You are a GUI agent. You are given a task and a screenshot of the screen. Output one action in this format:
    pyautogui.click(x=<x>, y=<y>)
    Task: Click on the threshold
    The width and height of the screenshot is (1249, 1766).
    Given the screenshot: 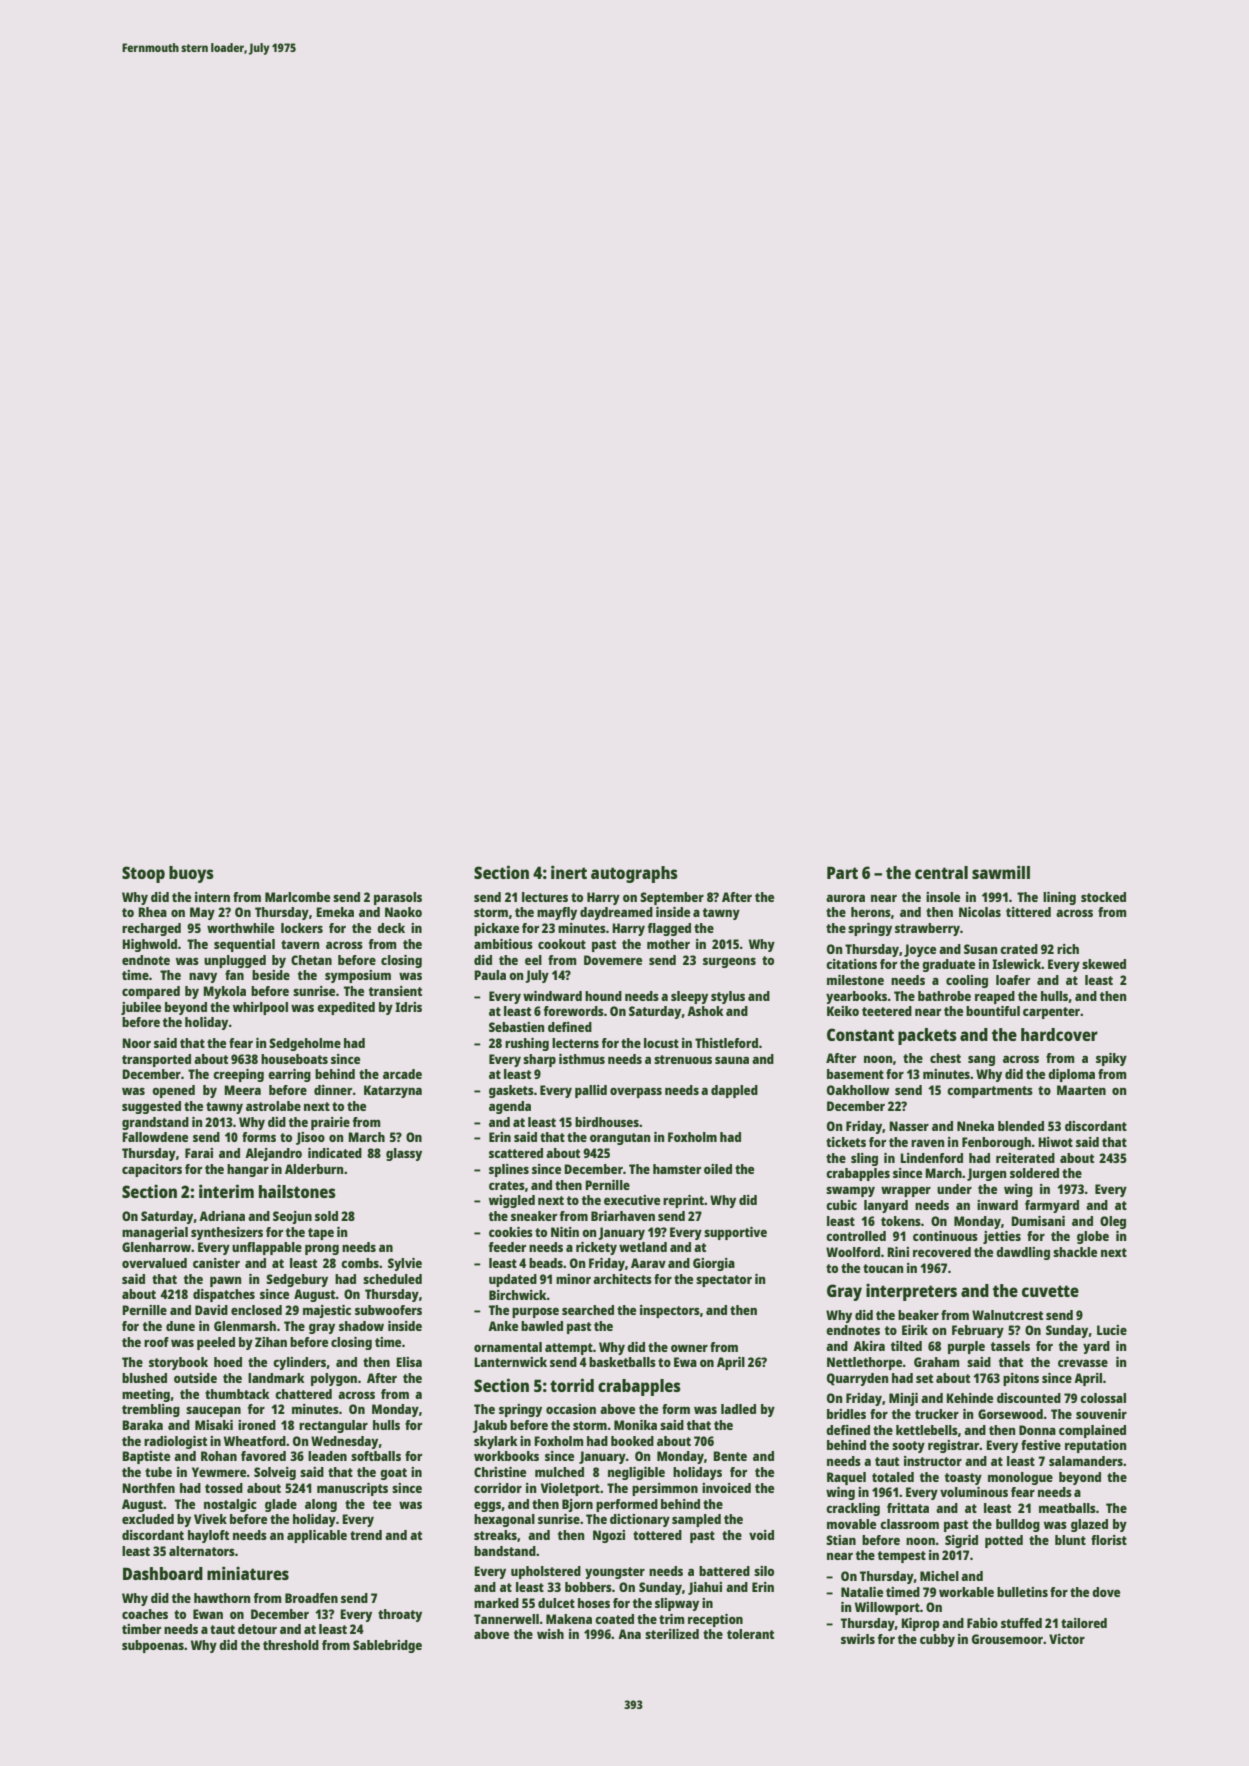 What is the action you would take?
    pyautogui.click(x=291, y=1645)
